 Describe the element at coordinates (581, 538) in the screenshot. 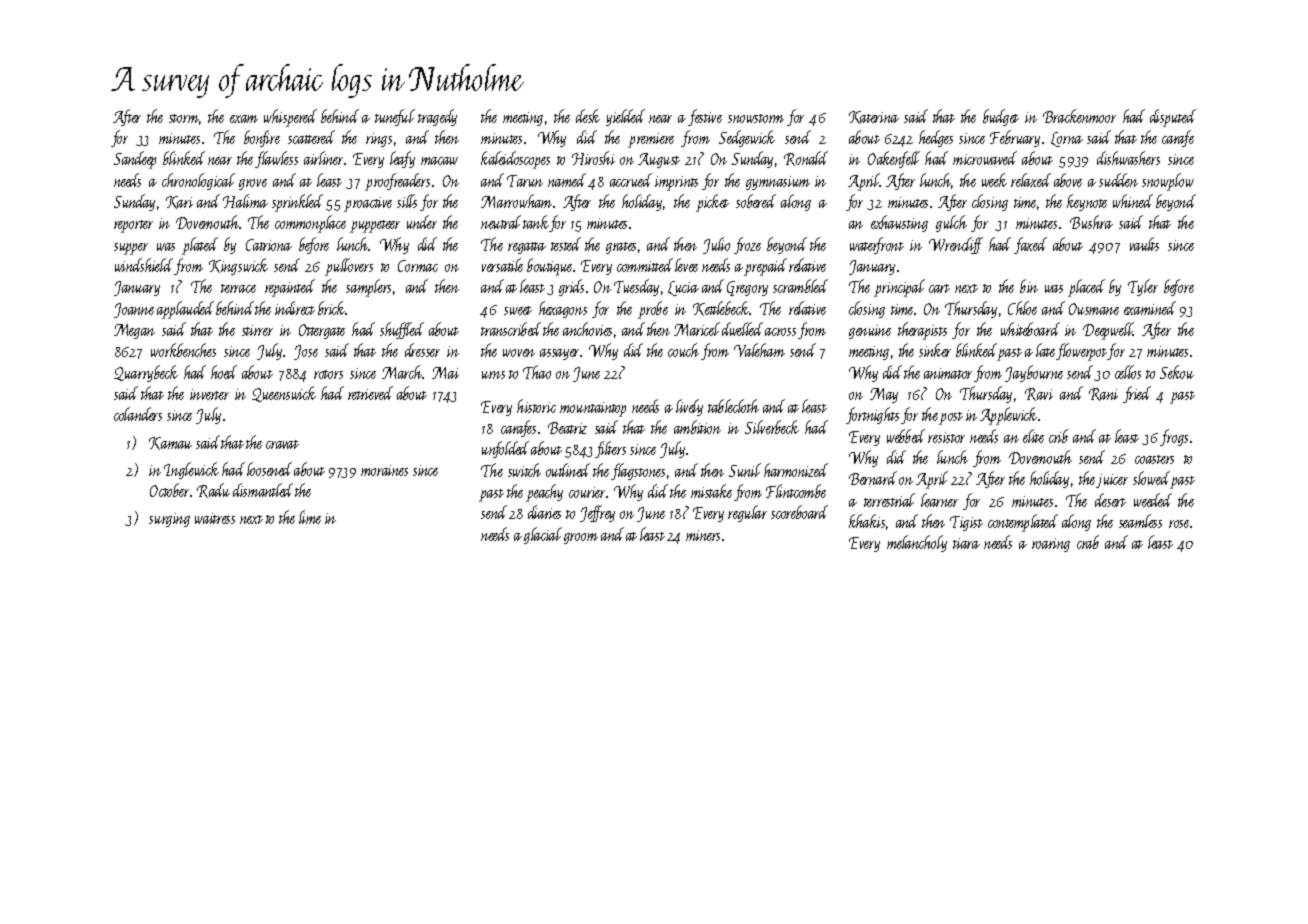

I see `groom` at that location.
